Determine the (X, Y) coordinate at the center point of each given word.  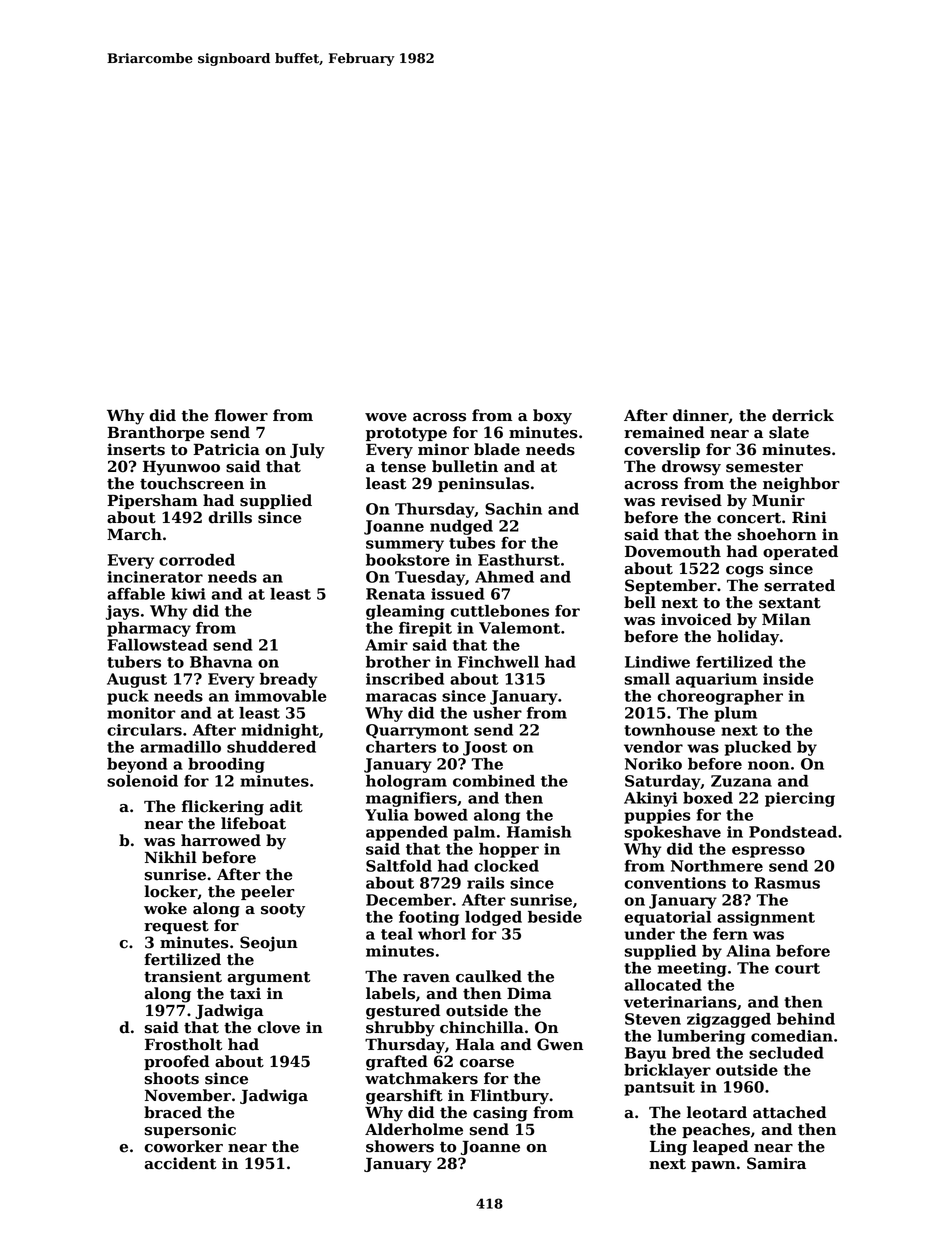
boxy (552, 417)
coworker (184, 1146)
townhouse (669, 730)
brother (398, 662)
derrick (803, 415)
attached (789, 1112)
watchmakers (421, 1078)
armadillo (180, 747)
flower (241, 415)
